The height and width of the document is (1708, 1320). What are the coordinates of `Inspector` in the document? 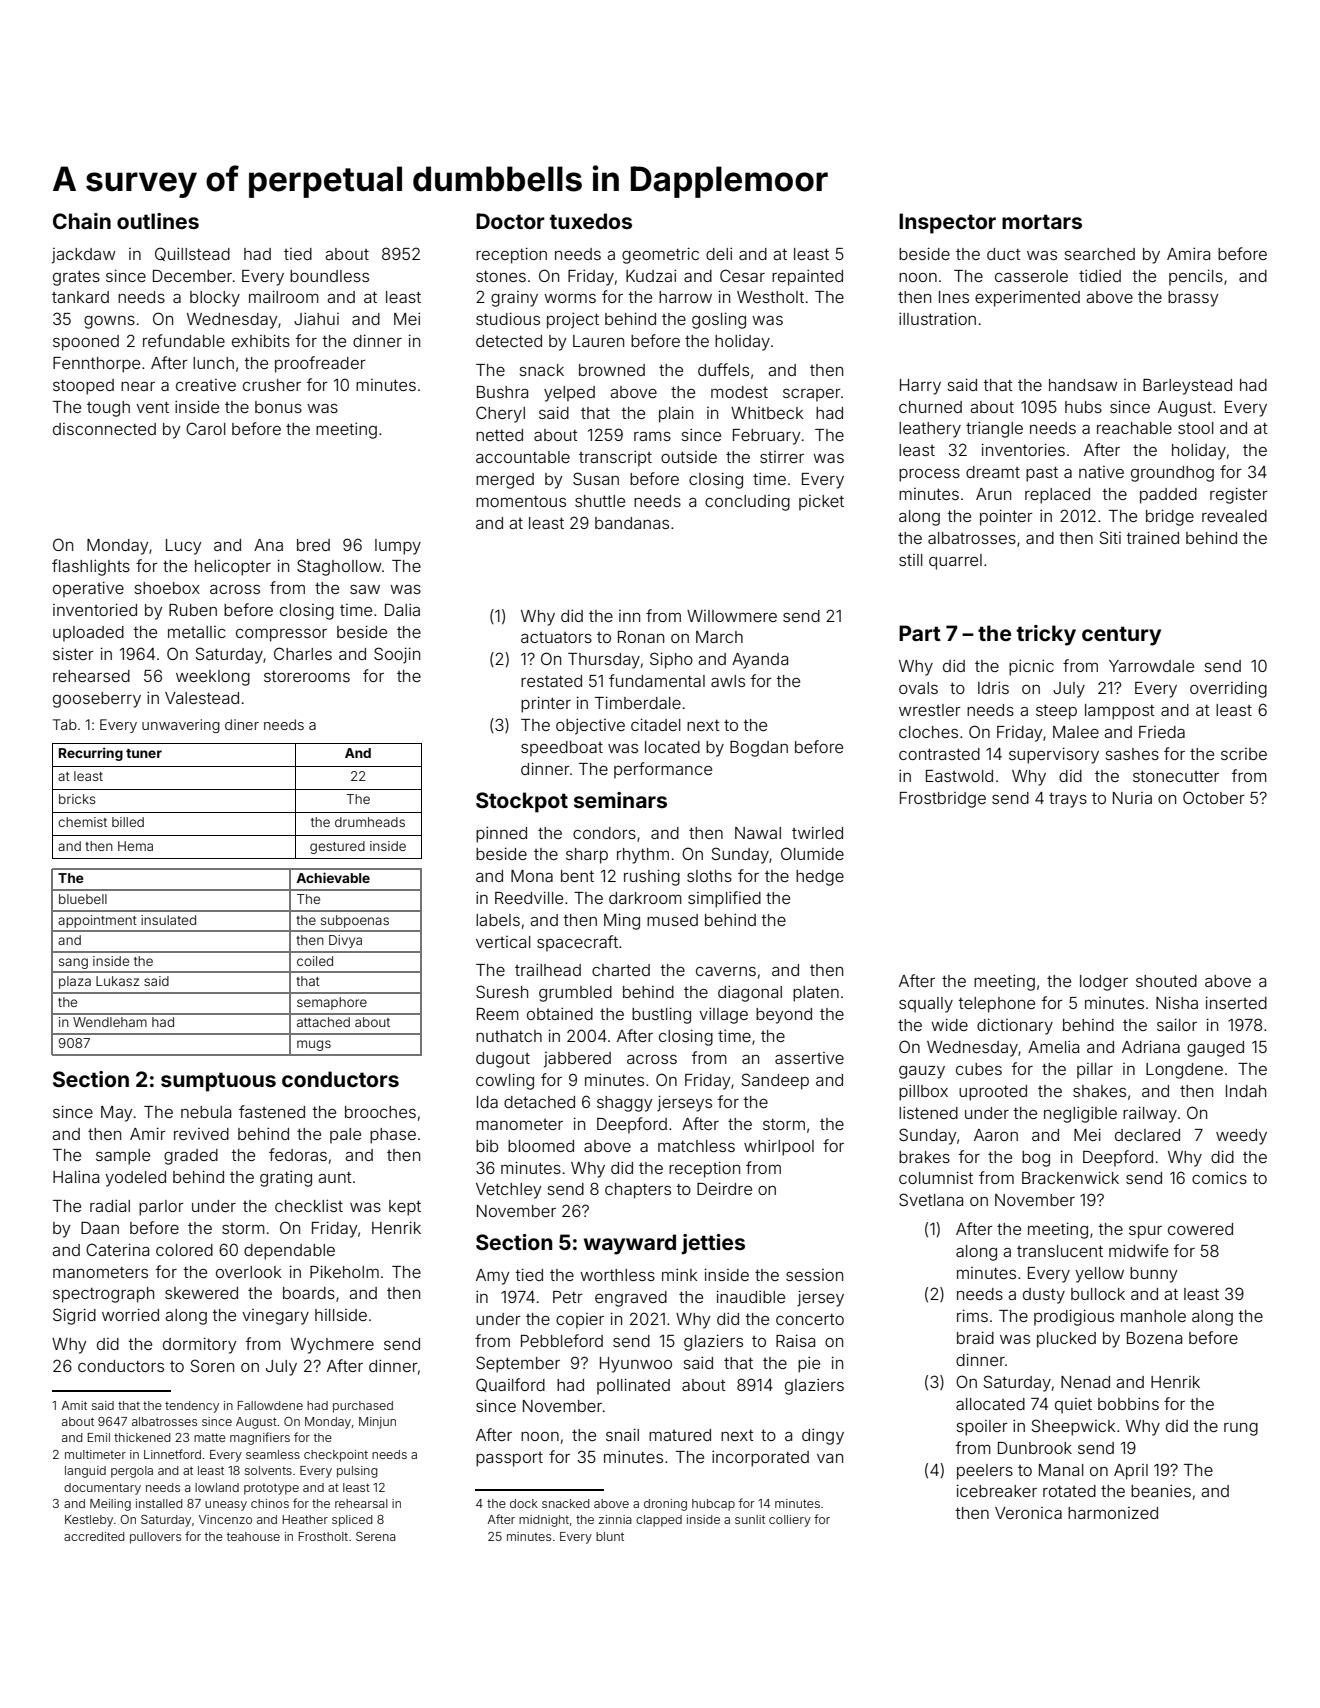 It's located at (947, 223).
